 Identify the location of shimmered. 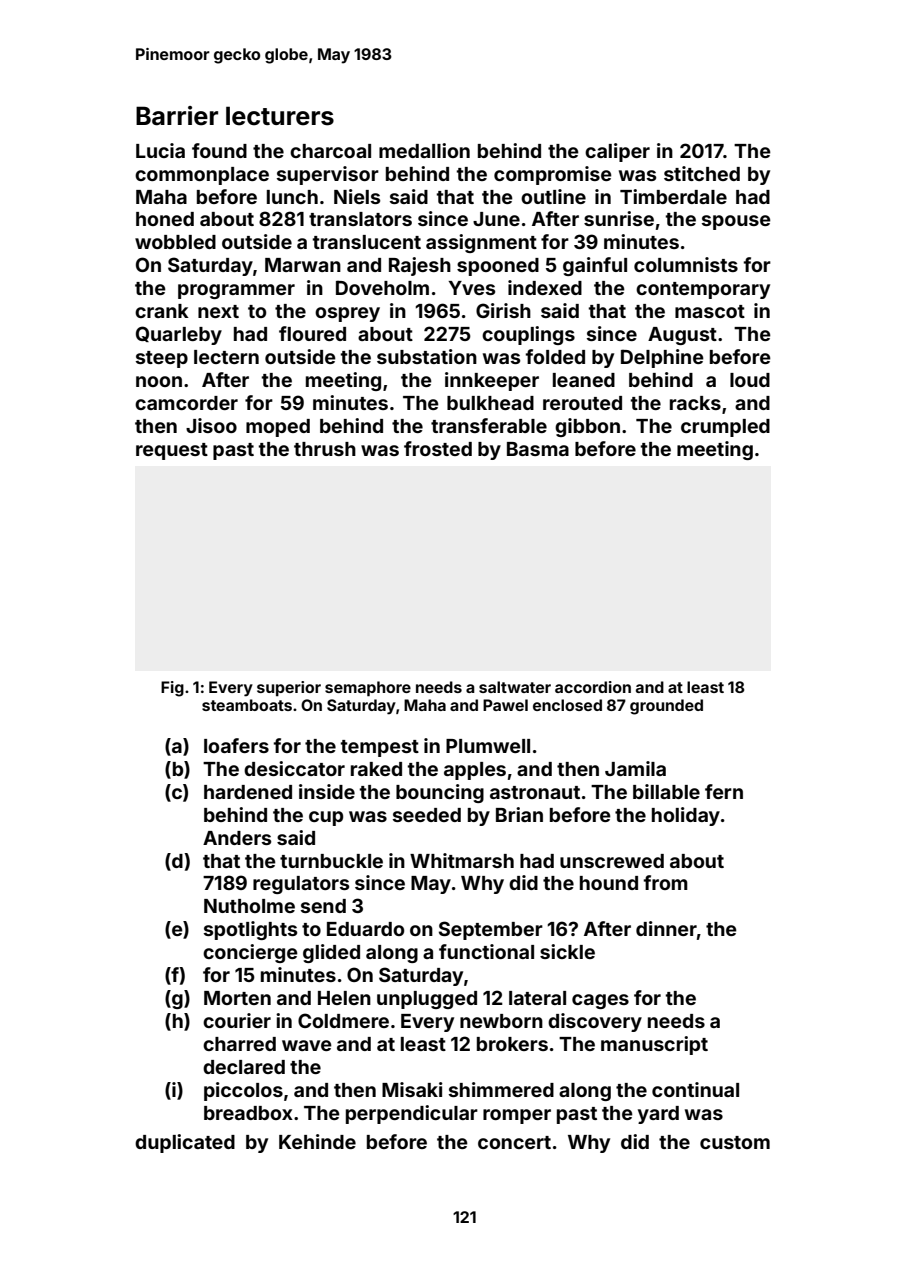
(501, 1089).
